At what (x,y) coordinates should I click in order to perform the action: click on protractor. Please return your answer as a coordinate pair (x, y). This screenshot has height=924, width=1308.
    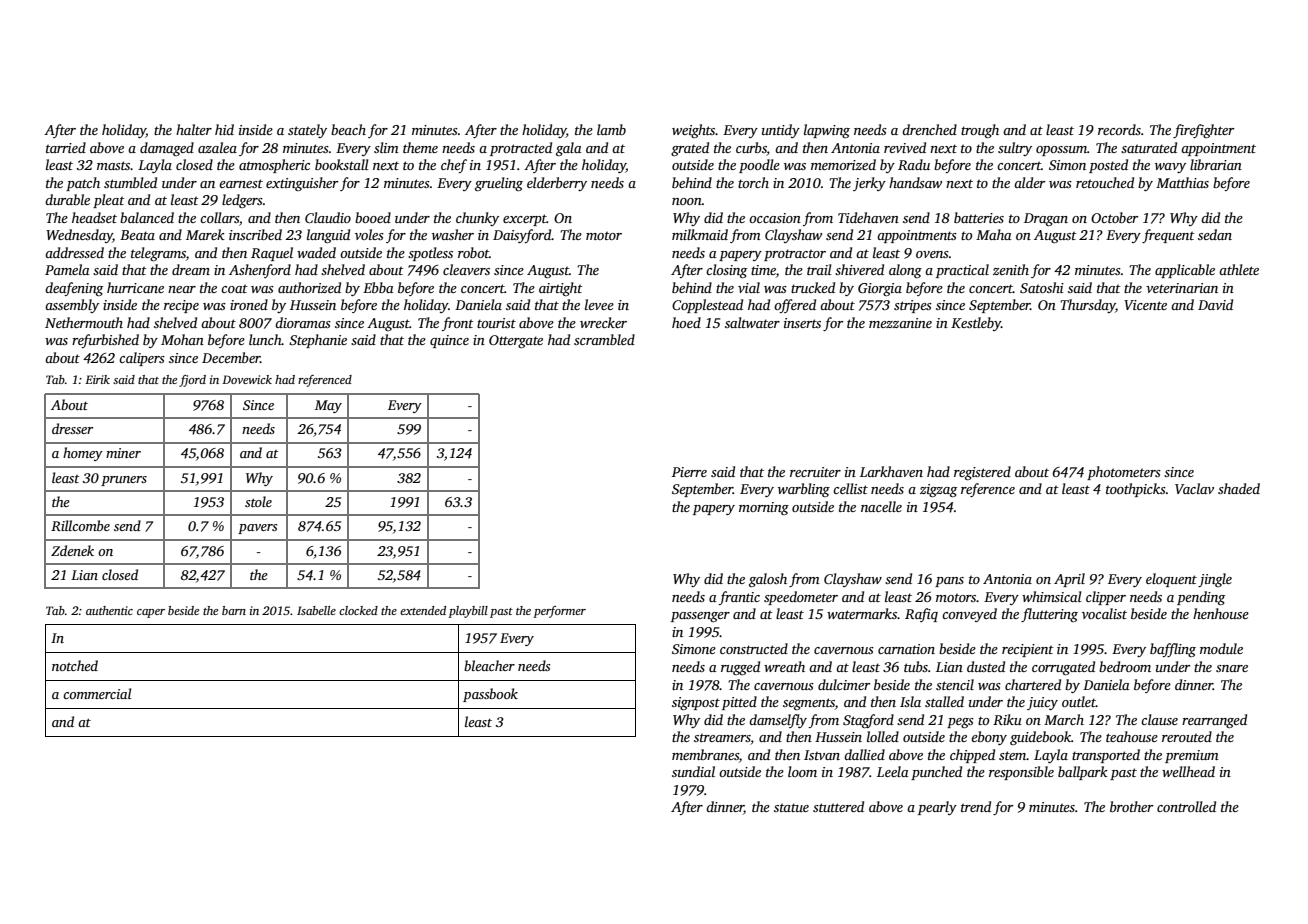
    Looking at the image, I should click on (795, 255).
